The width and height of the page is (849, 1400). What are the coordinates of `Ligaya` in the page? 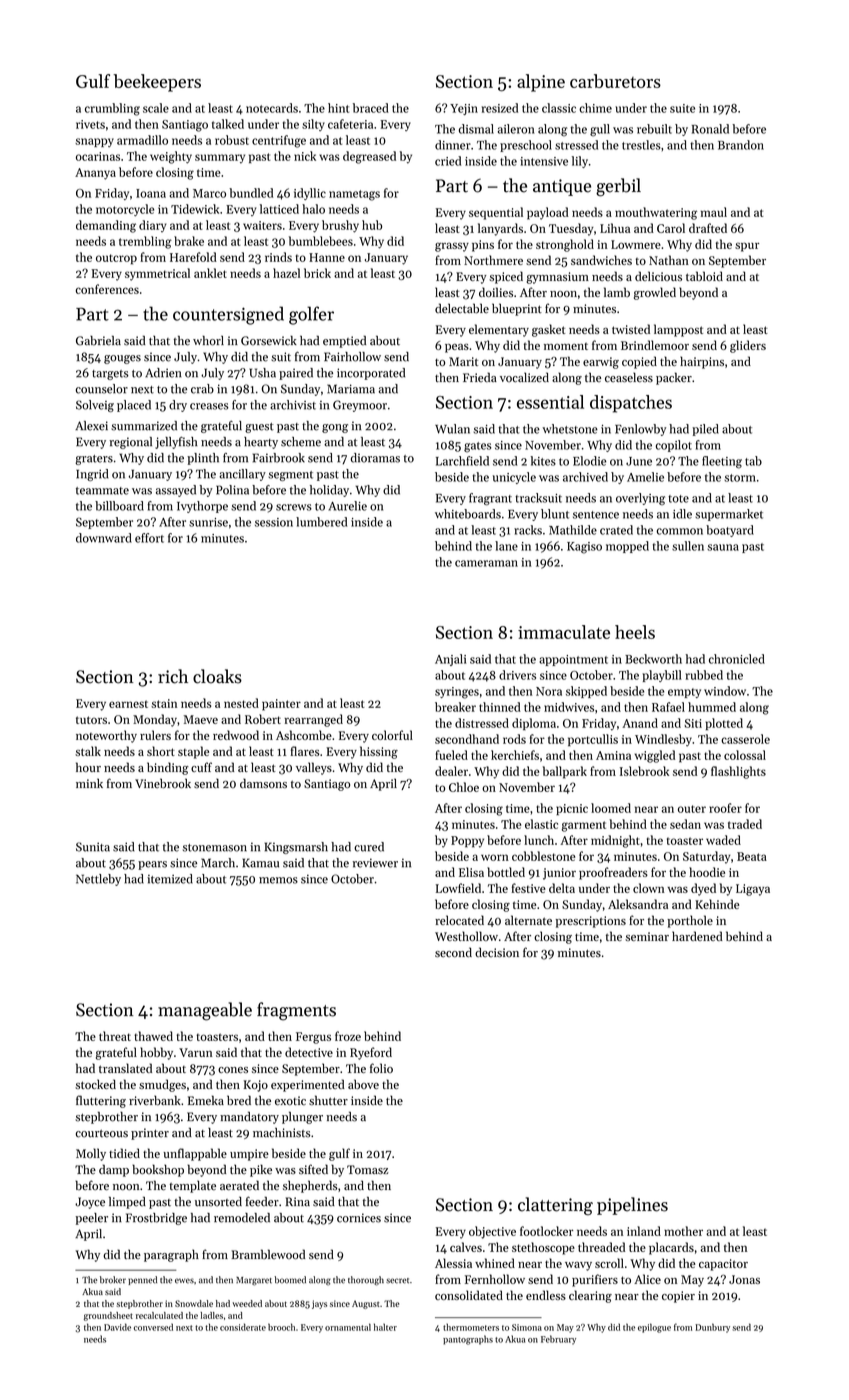 It's located at (753, 890).
